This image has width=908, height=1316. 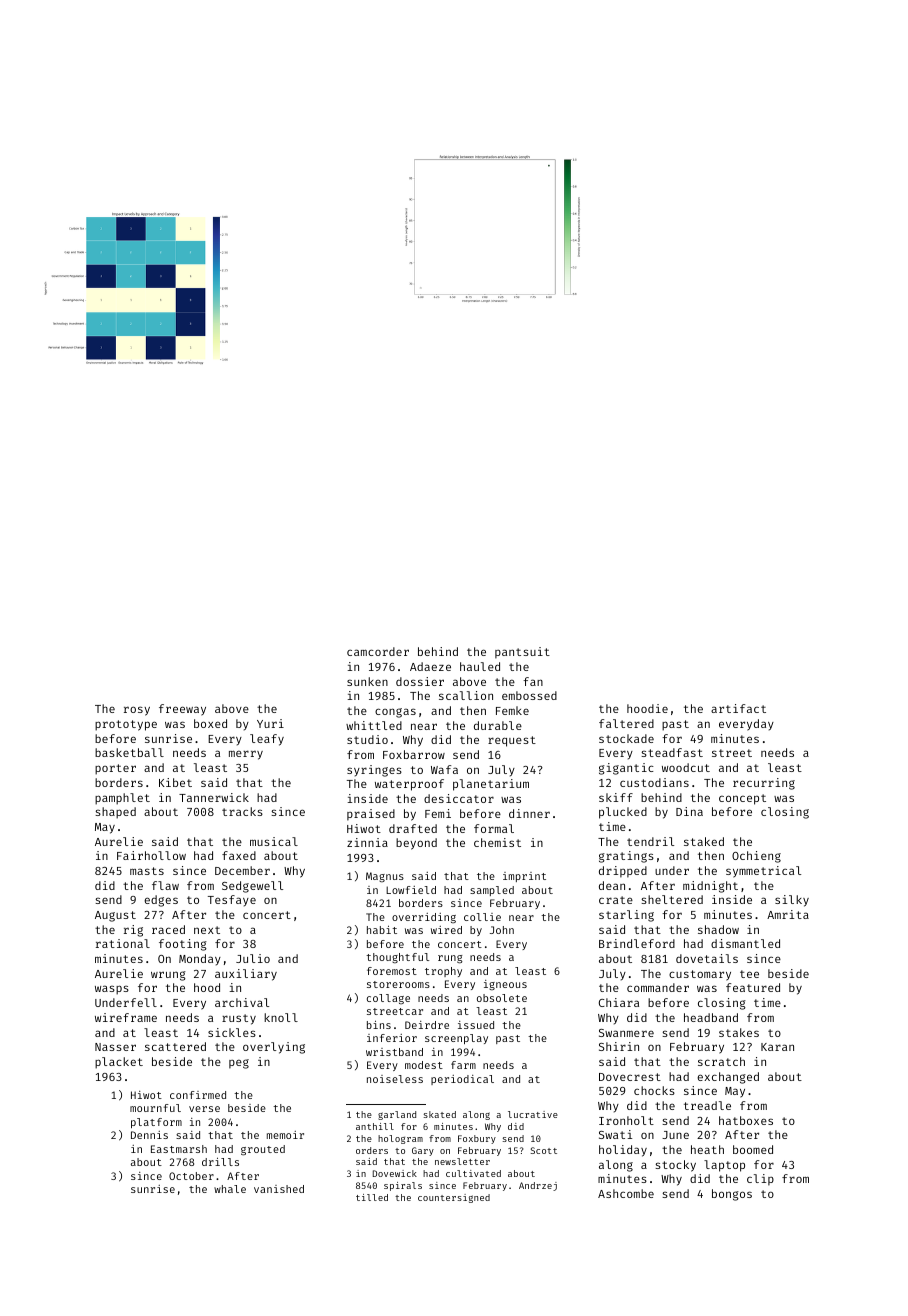 What do you see at coordinates (707, 1149) in the image?
I see `heath` at bounding box center [707, 1149].
